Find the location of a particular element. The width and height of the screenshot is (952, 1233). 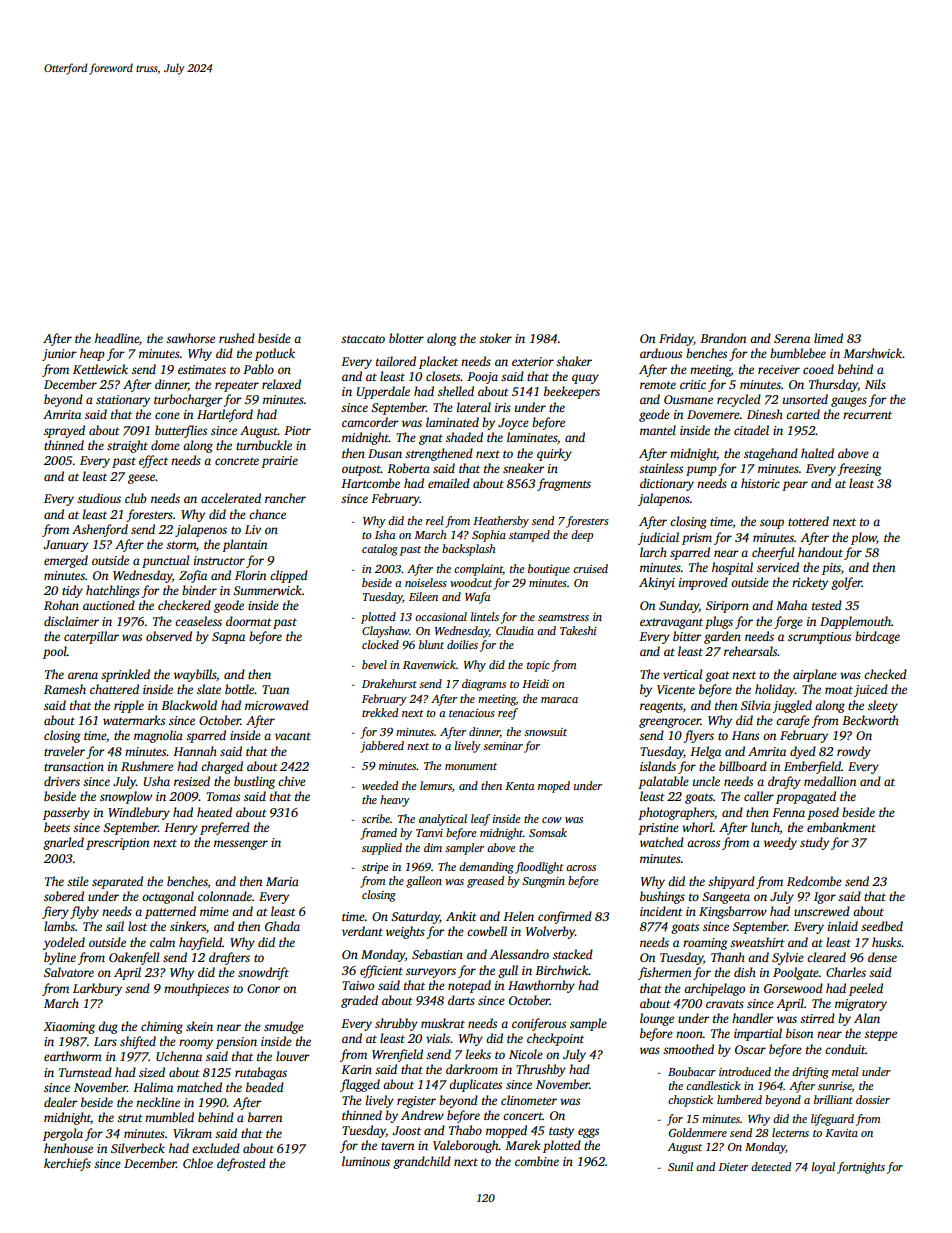

rushed is located at coordinates (237, 338).
